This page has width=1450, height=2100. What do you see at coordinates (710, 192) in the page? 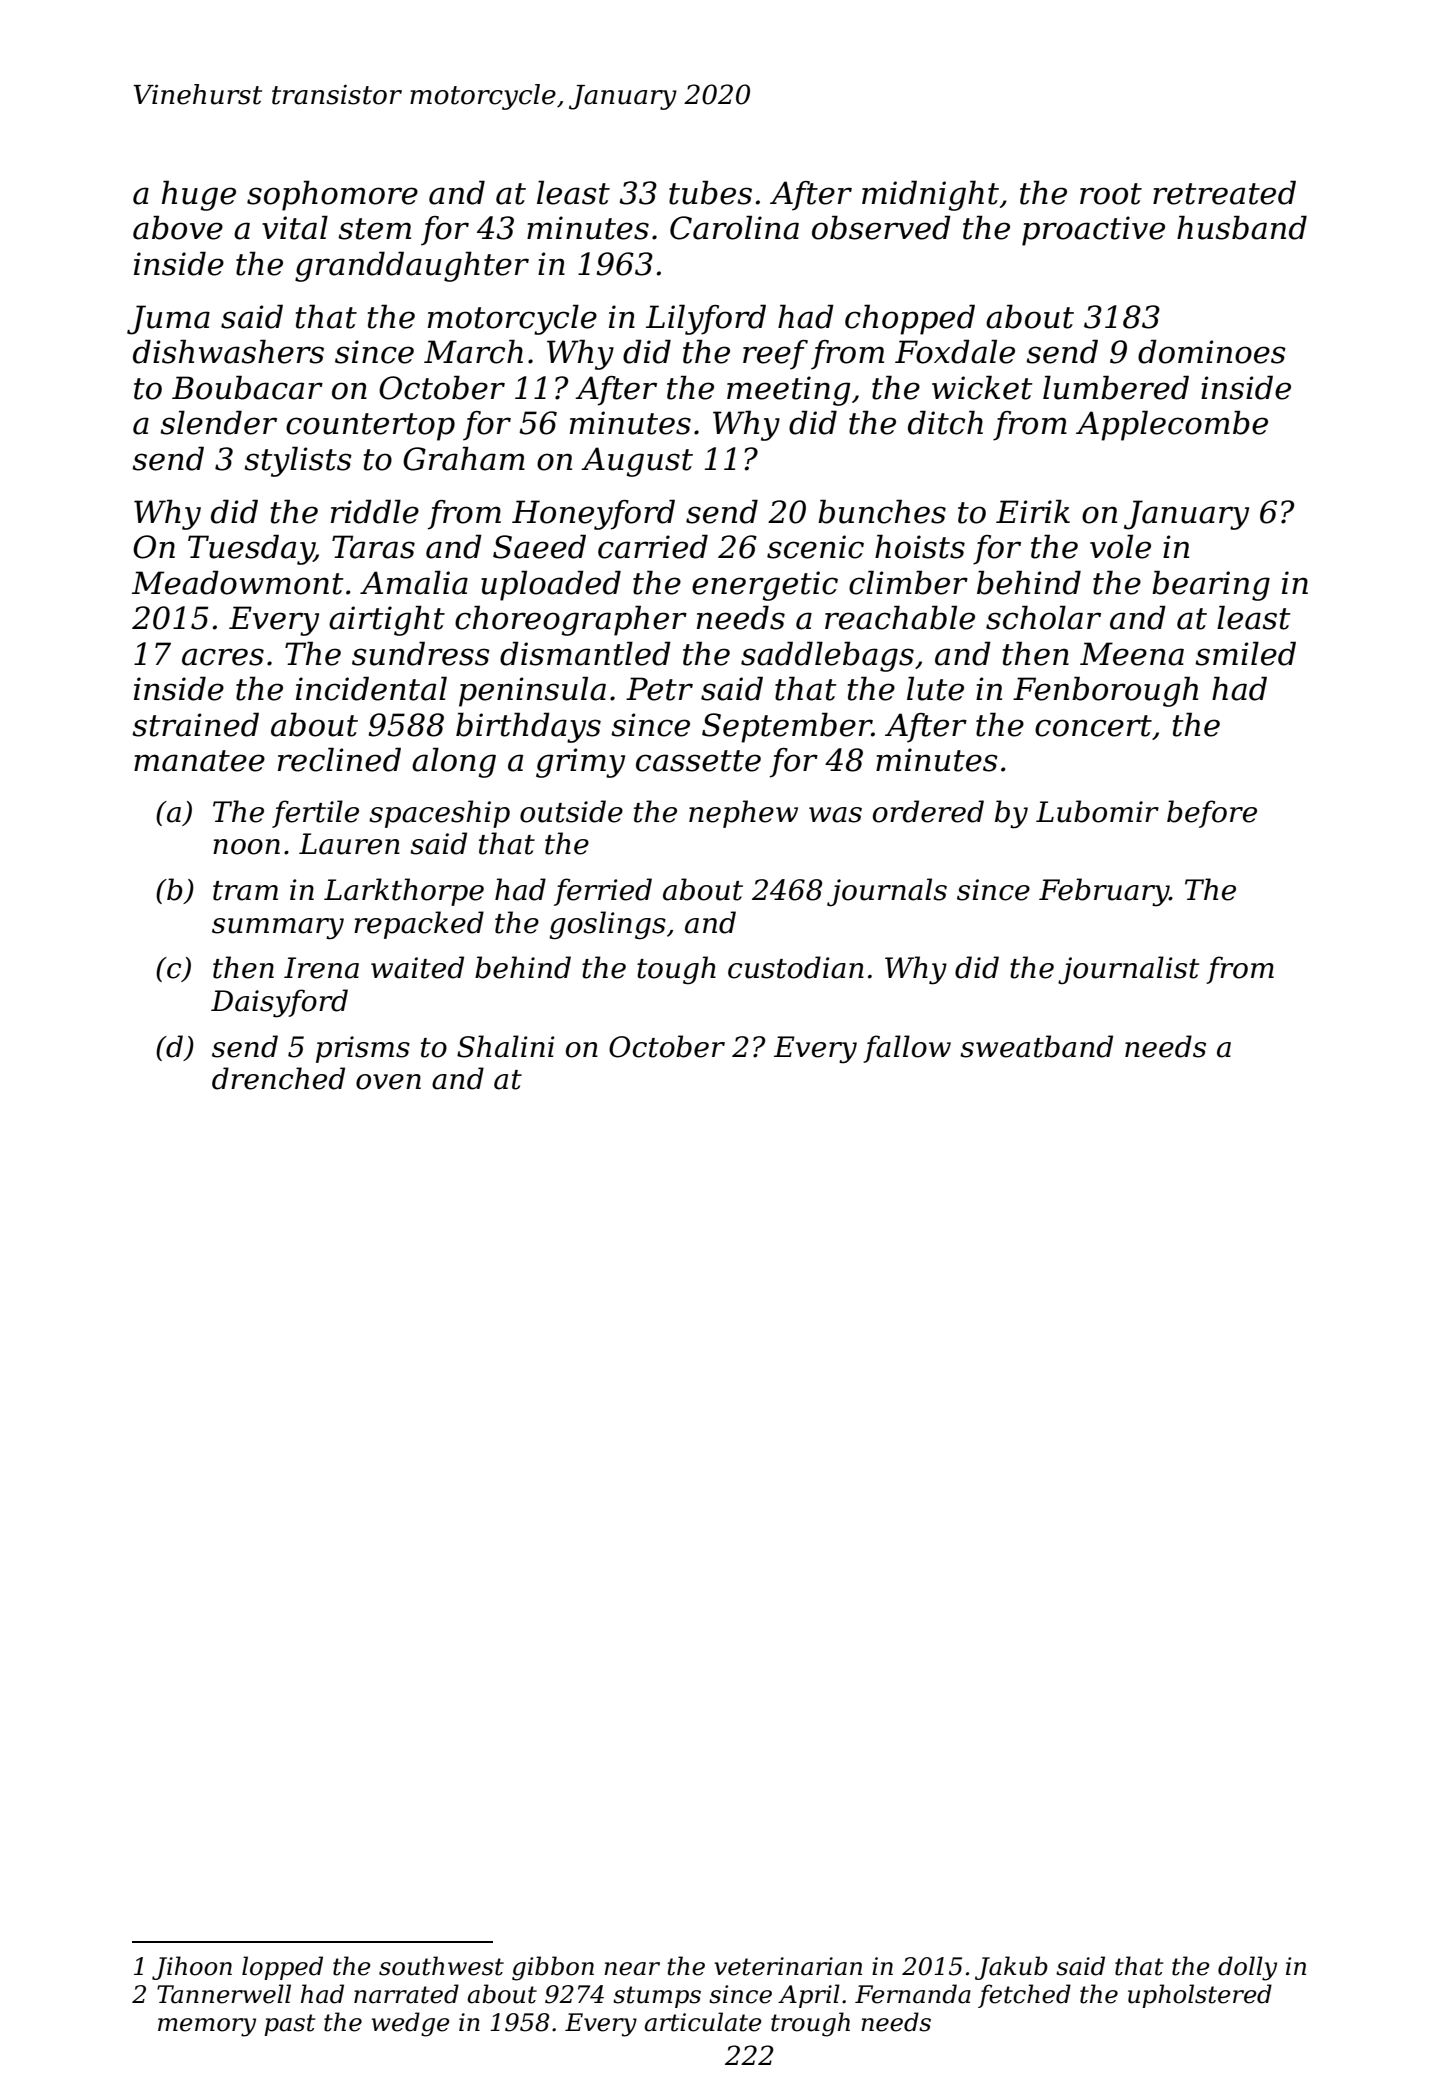
I see `tubes` at bounding box center [710, 192].
